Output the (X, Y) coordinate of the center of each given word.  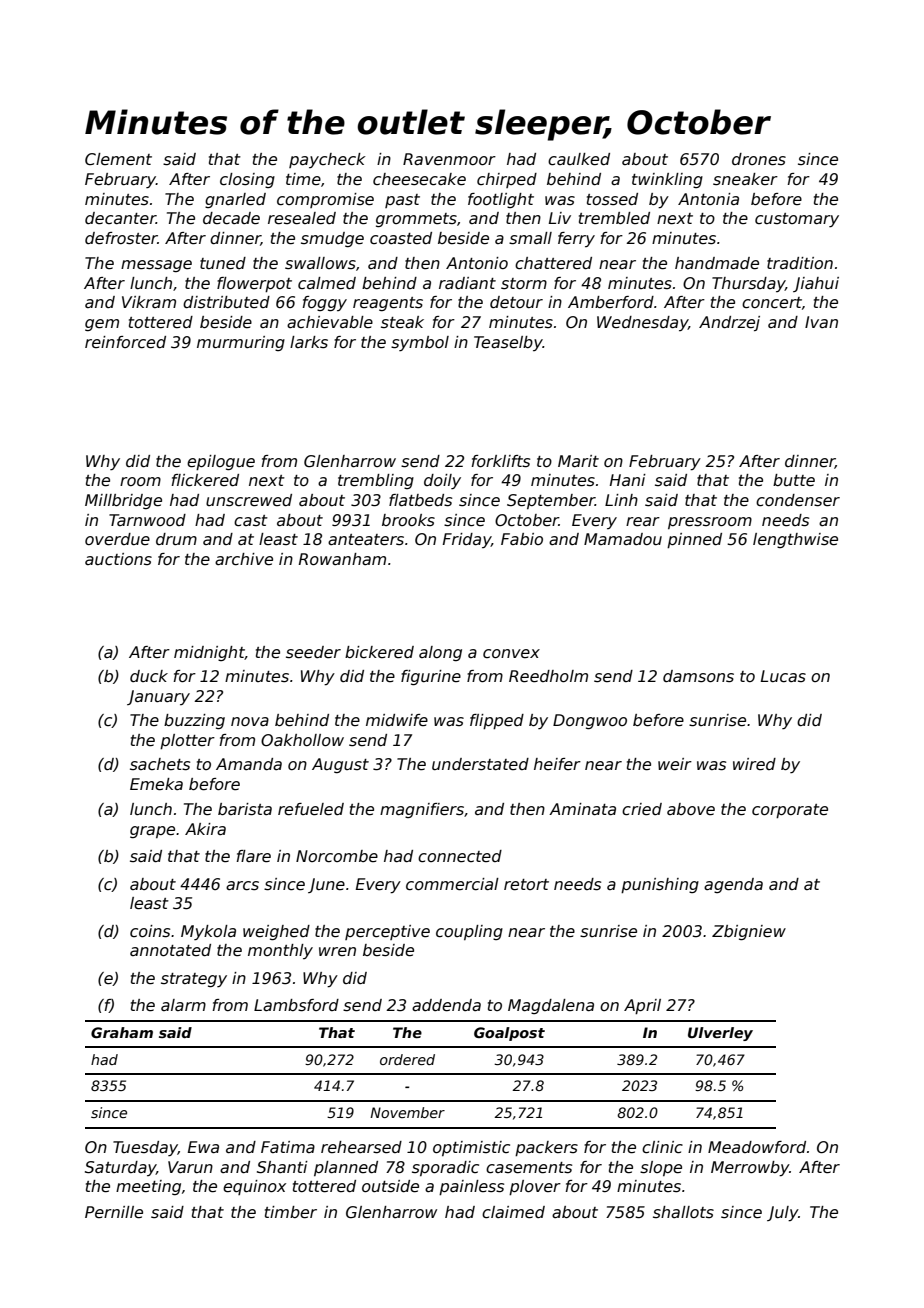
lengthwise (795, 540)
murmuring (241, 343)
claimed (513, 1212)
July (782, 1214)
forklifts (500, 461)
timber (291, 1212)
